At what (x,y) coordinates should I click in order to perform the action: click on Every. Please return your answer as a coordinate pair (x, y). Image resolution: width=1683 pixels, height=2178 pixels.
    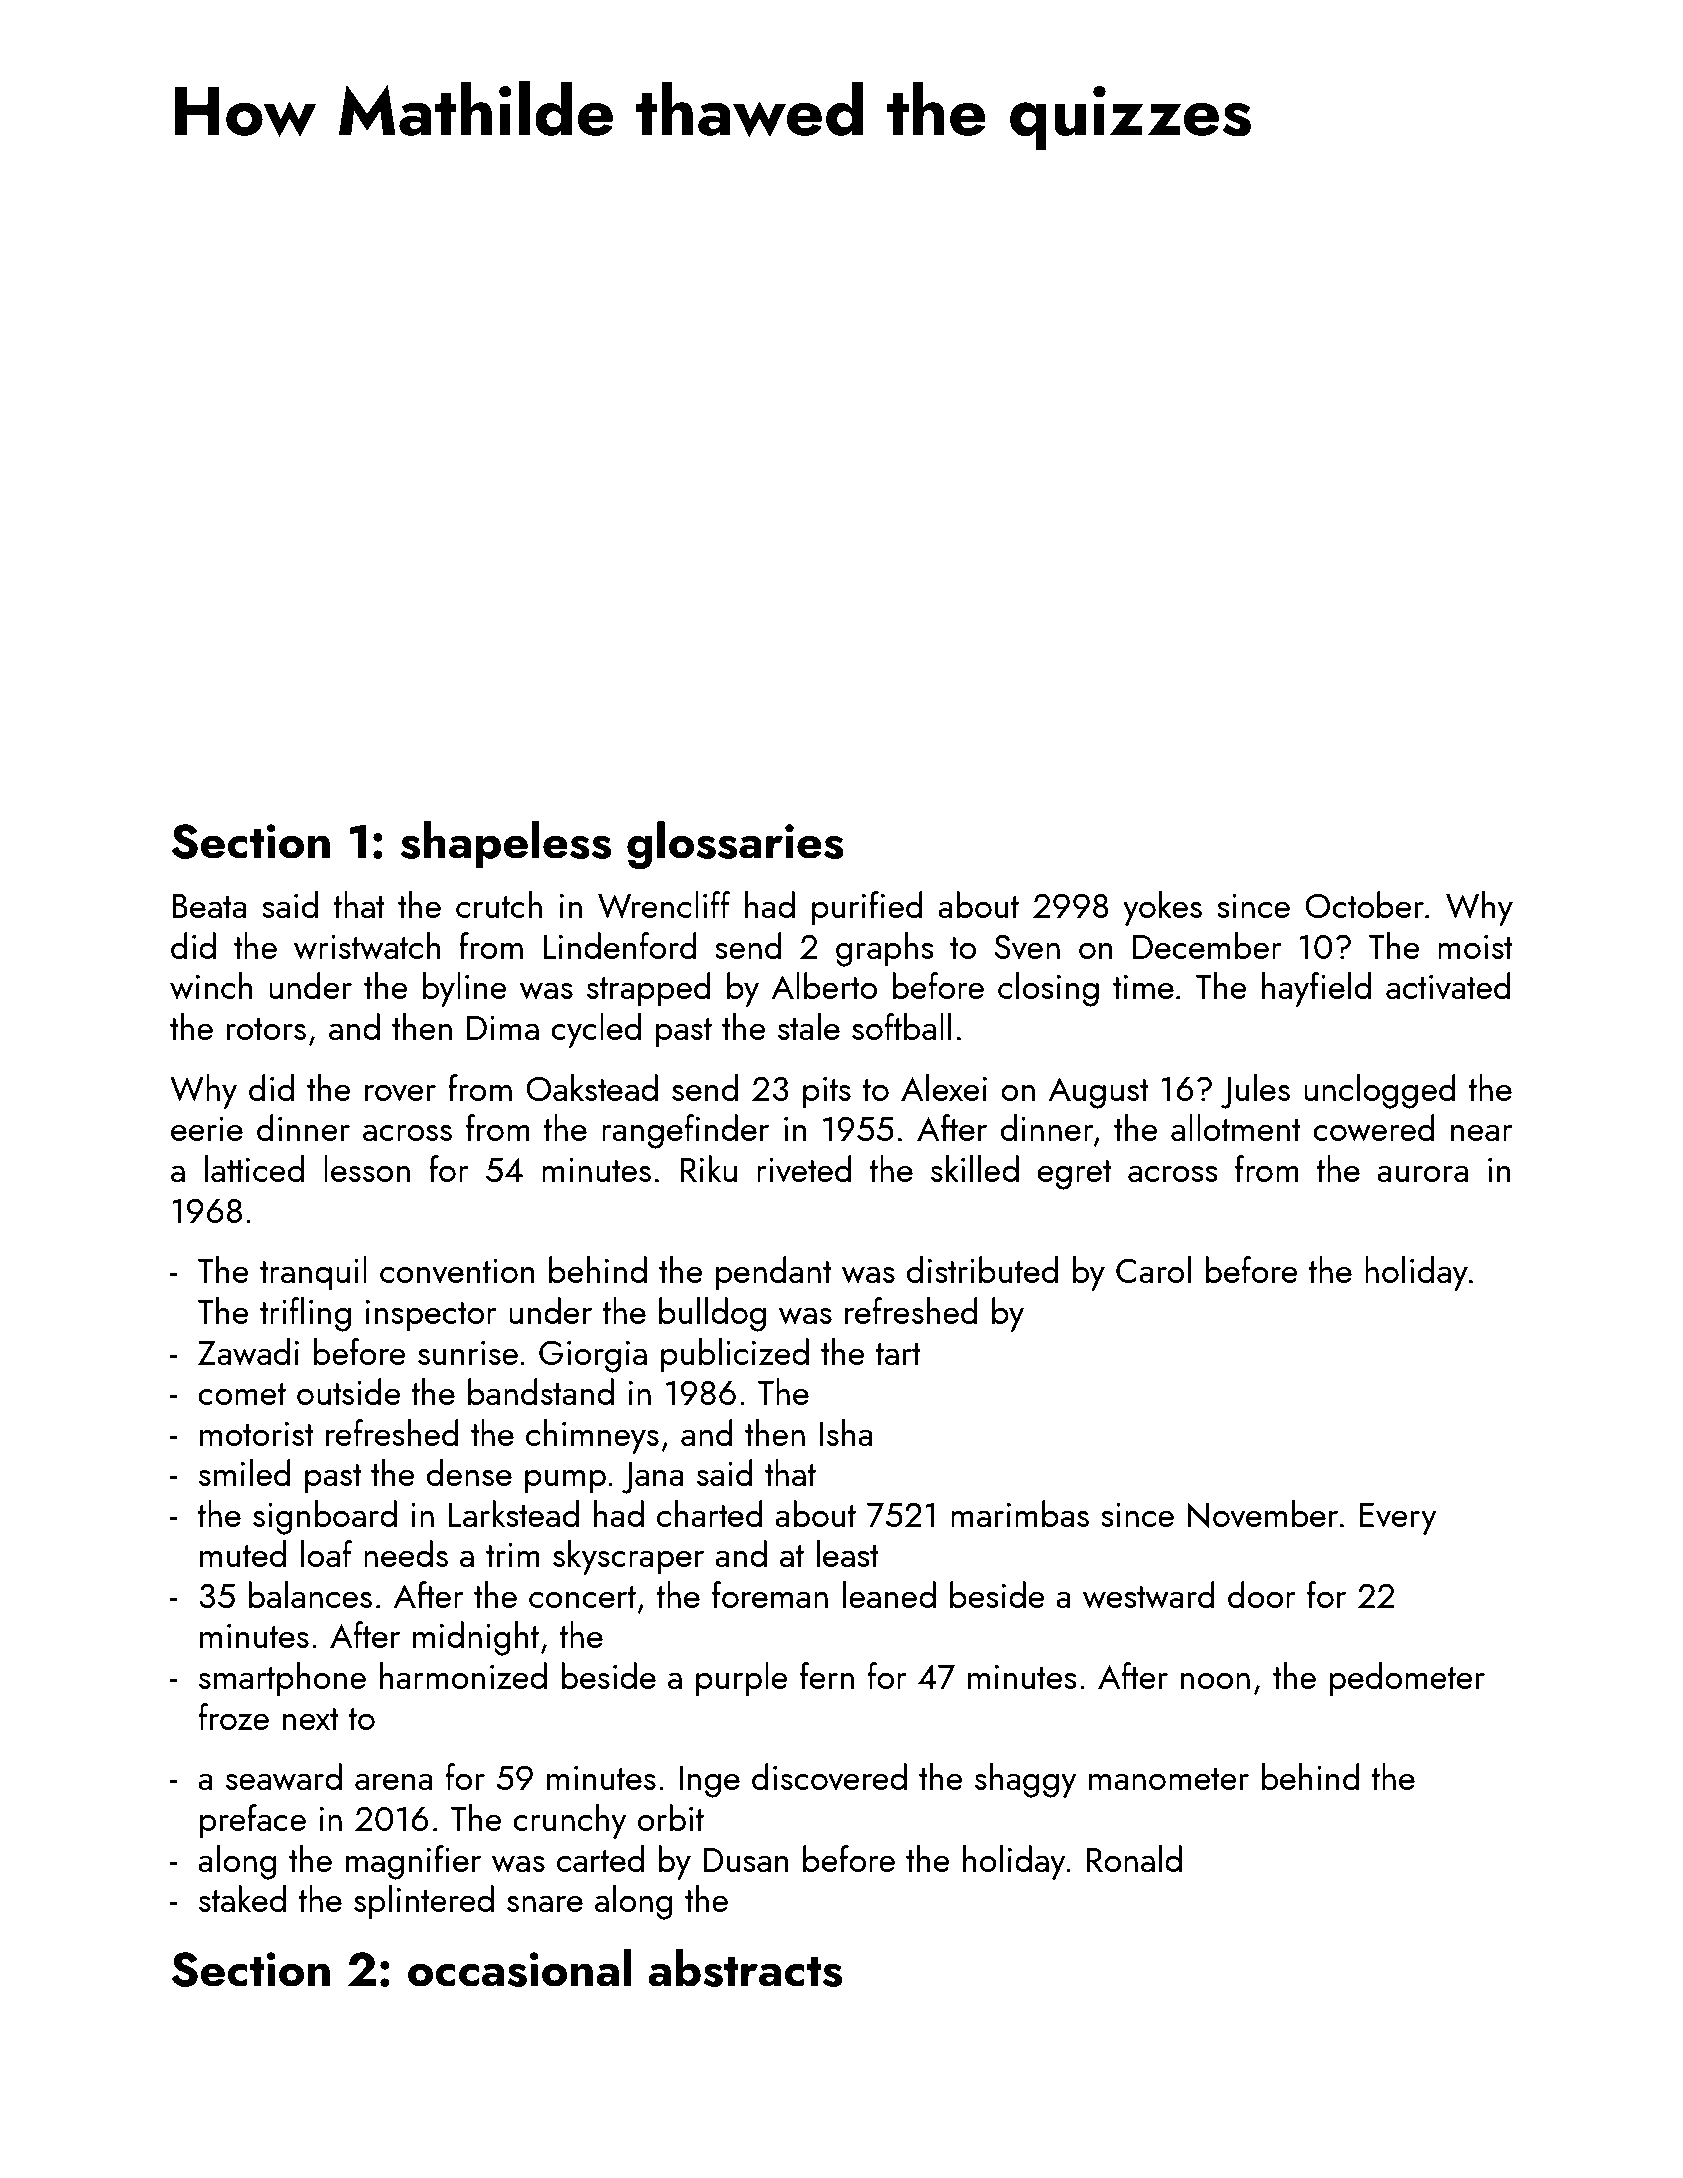
    Looking at the image, I should click on (1398, 1519).
